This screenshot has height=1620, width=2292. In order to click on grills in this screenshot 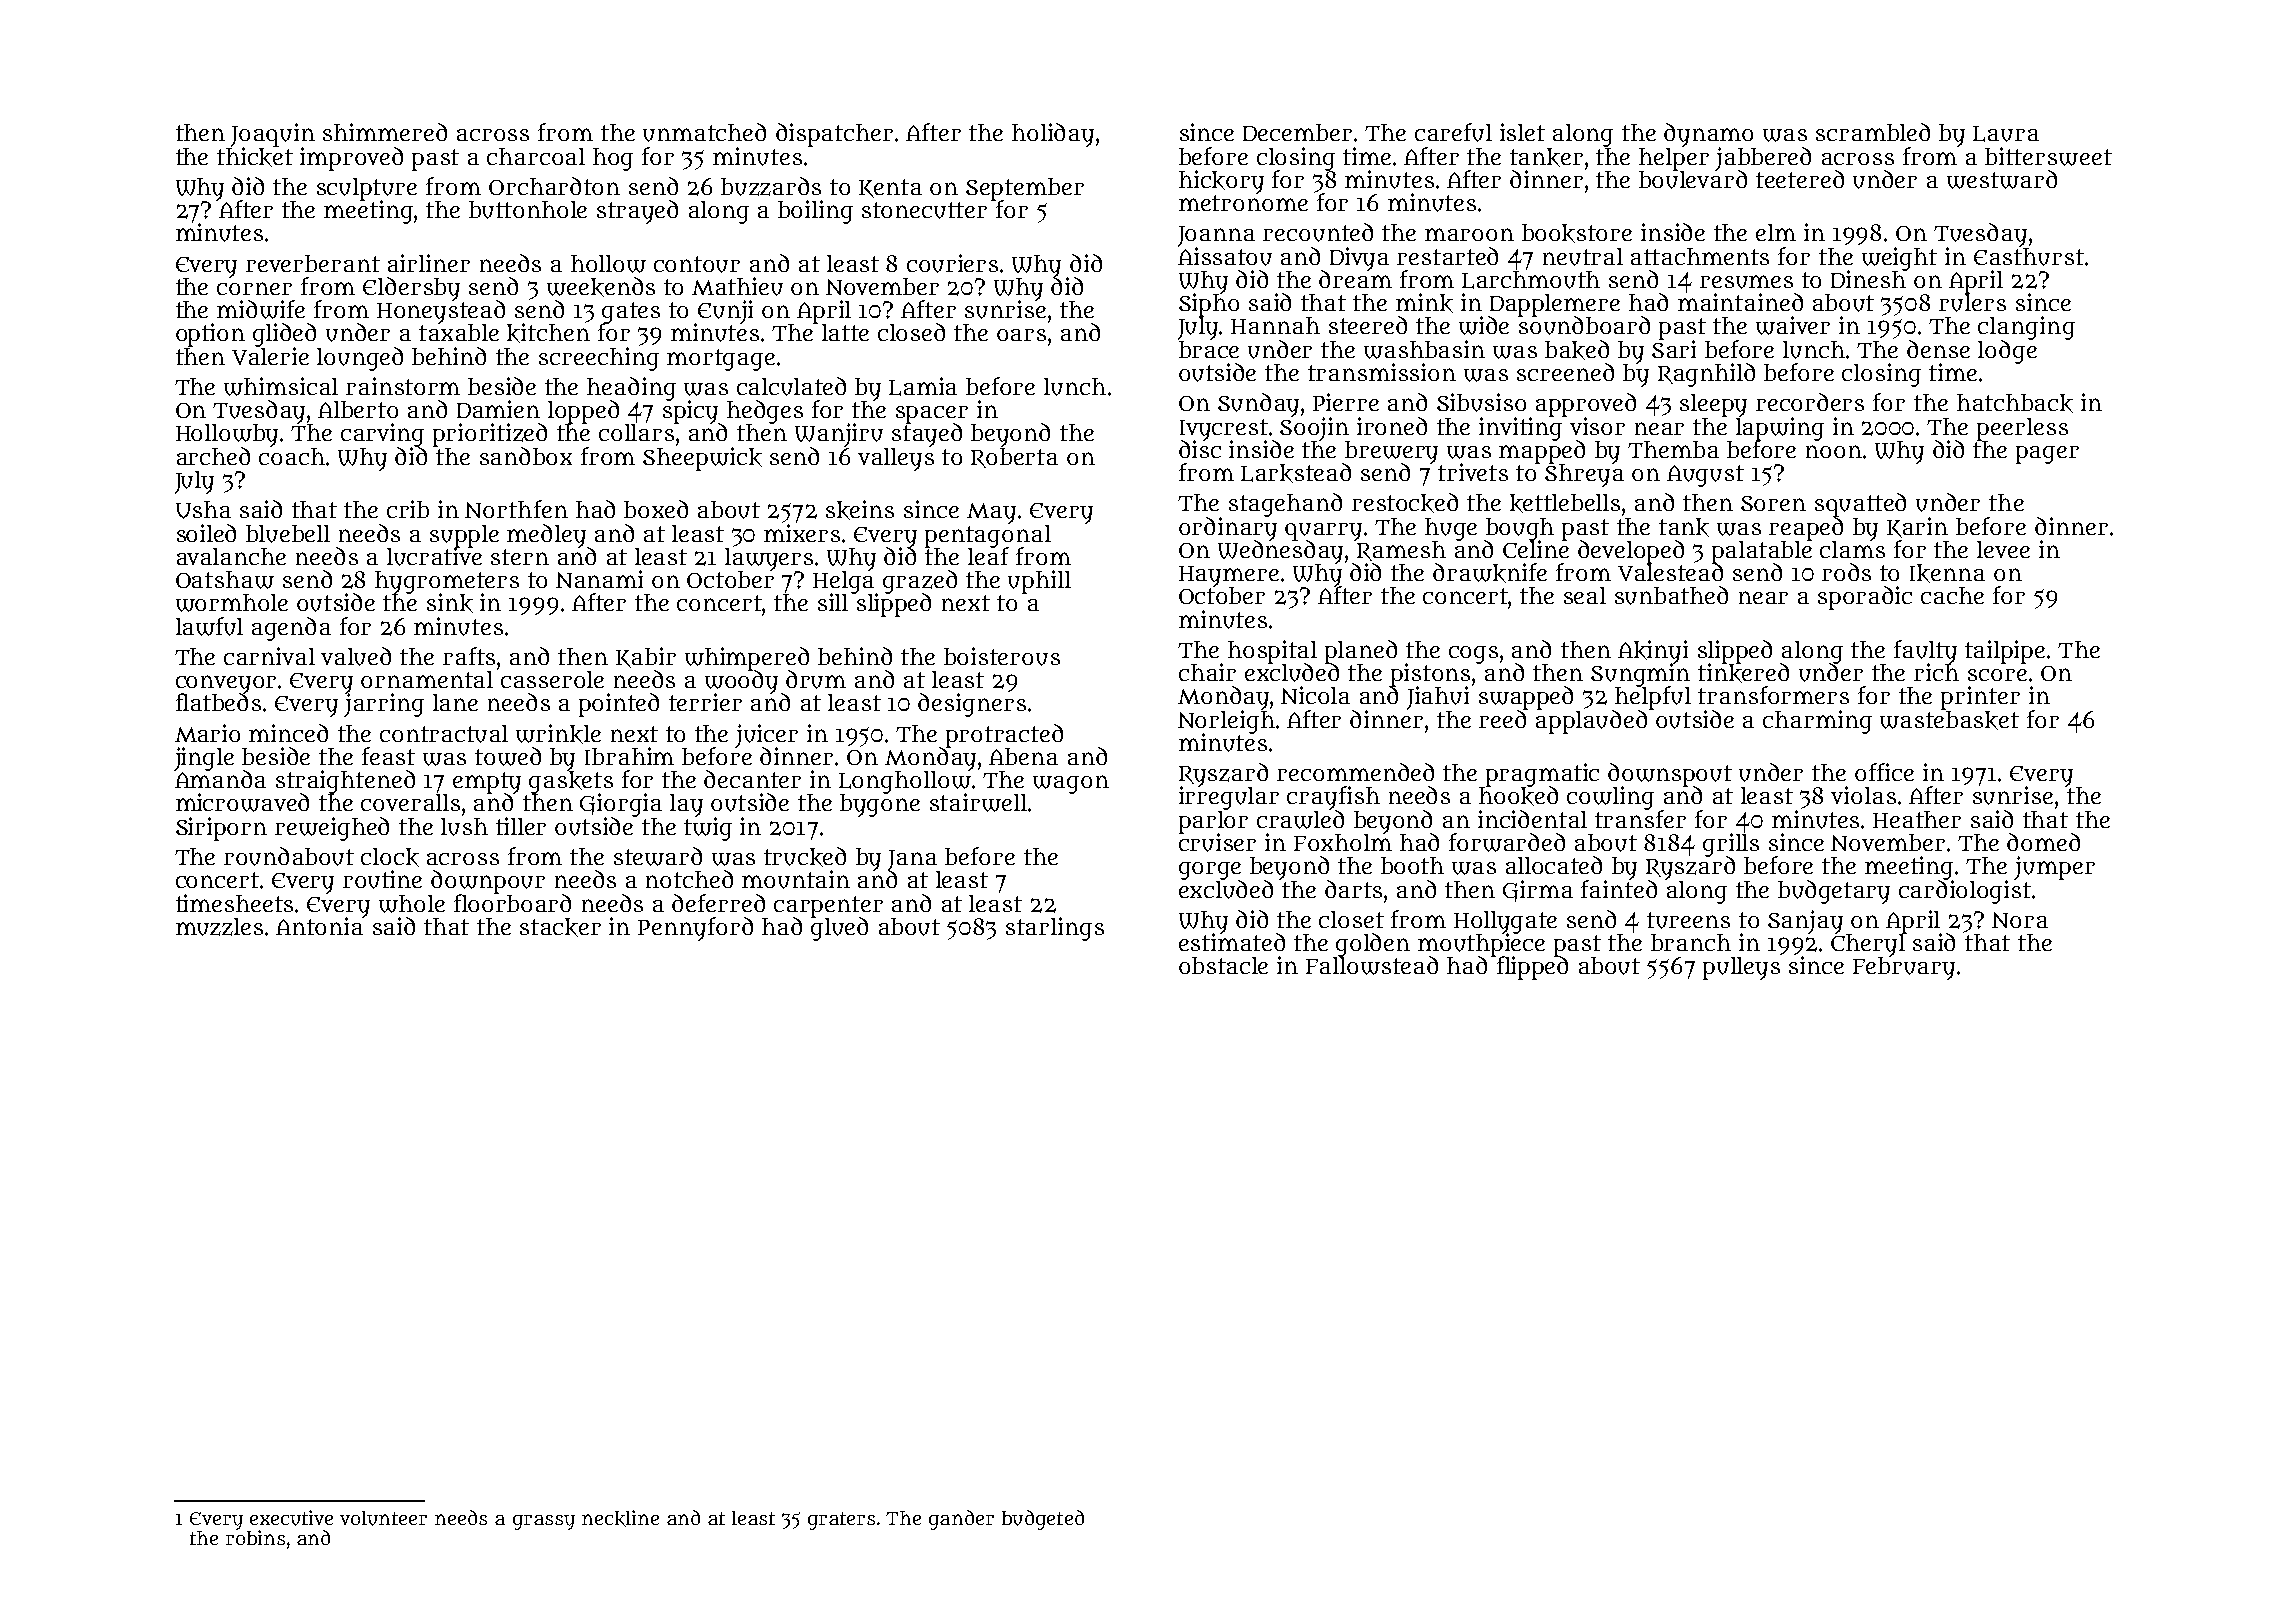, I will do `click(1731, 845)`.
